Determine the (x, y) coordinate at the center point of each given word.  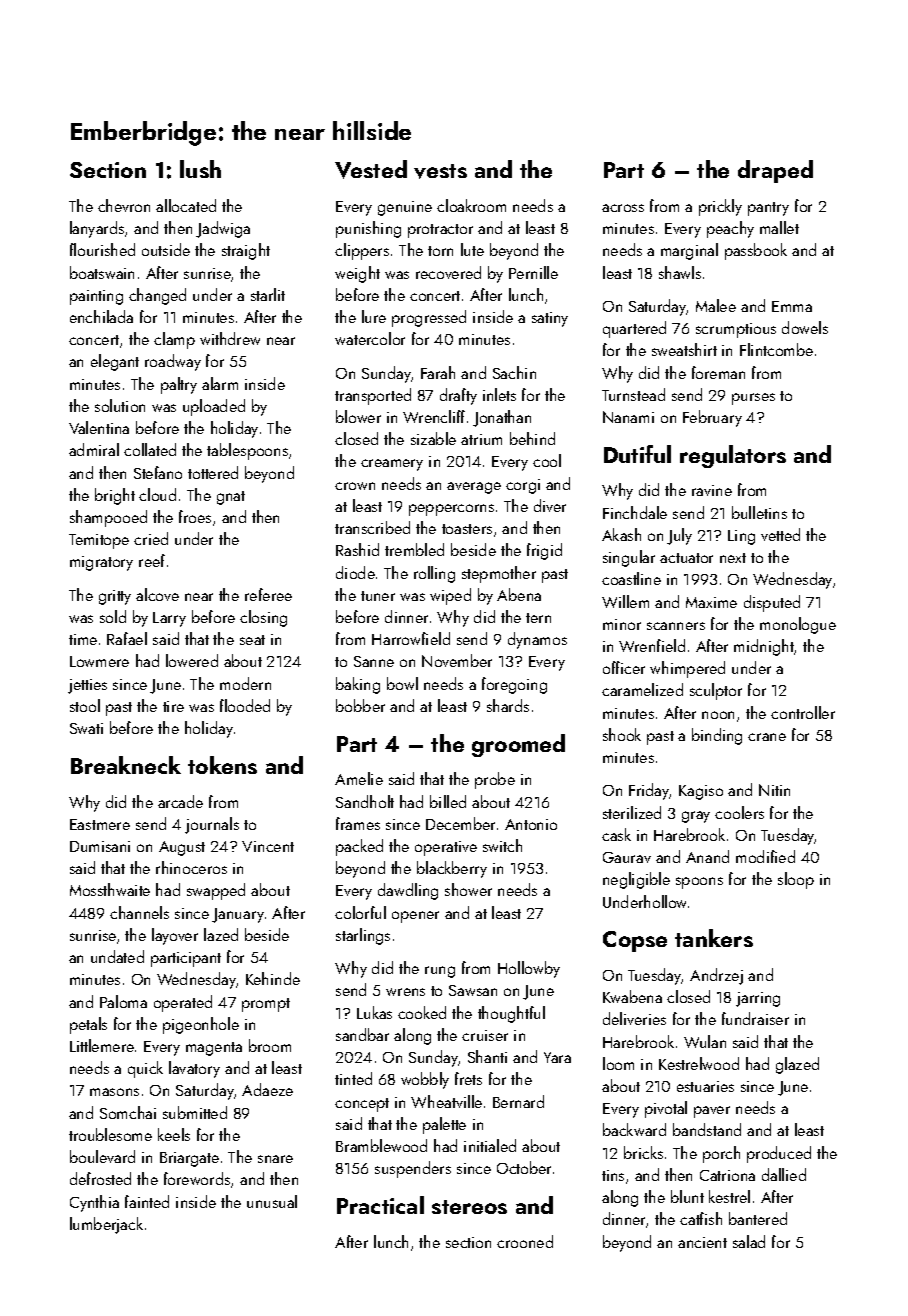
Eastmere (100, 824)
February (712, 418)
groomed (518, 745)
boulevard (102, 1156)
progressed (429, 318)
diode (355, 572)
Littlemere (102, 1045)
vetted (780, 534)
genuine (405, 208)
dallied (784, 1174)
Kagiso (701, 792)
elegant (115, 362)
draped (775, 171)
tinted (353, 1078)
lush (200, 169)
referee (268, 594)
